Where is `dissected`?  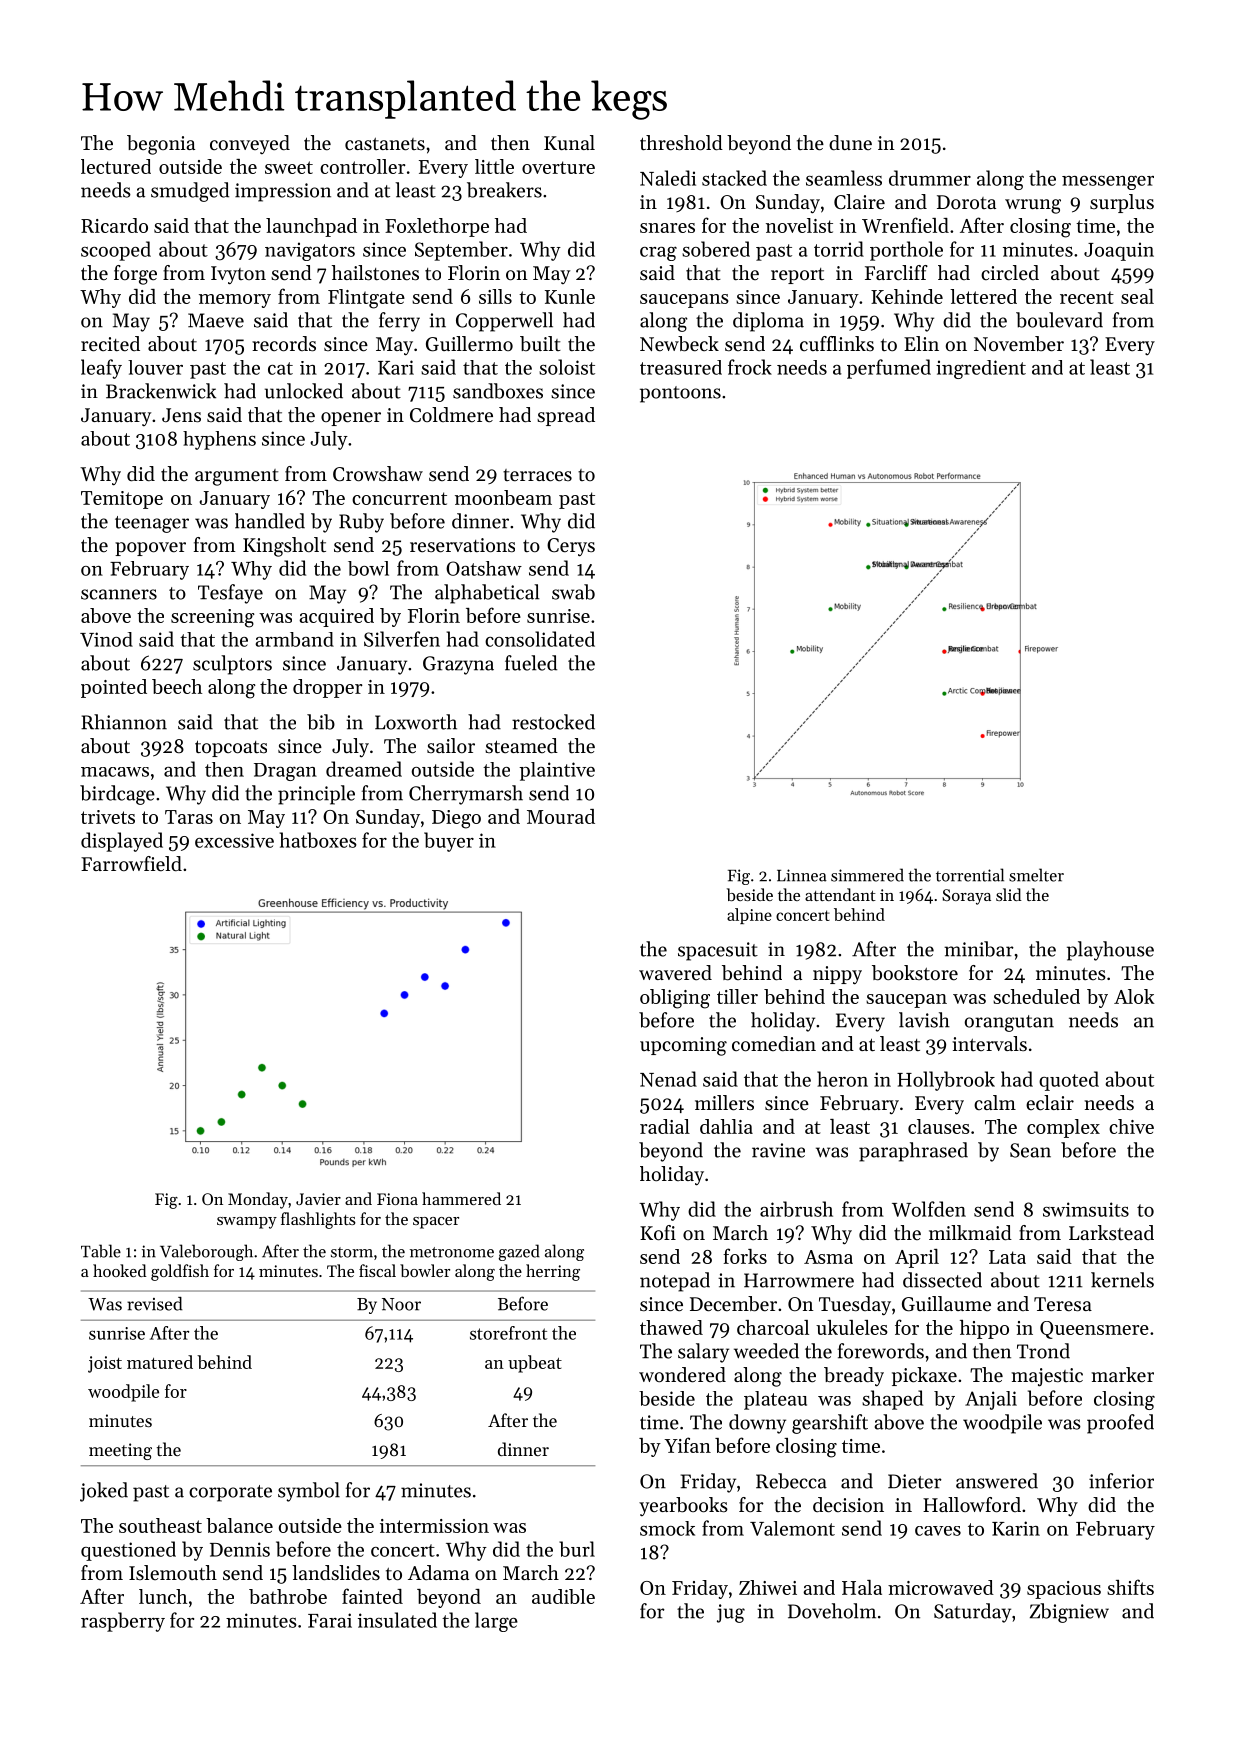 dissected is located at coordinates (942, 1280).
